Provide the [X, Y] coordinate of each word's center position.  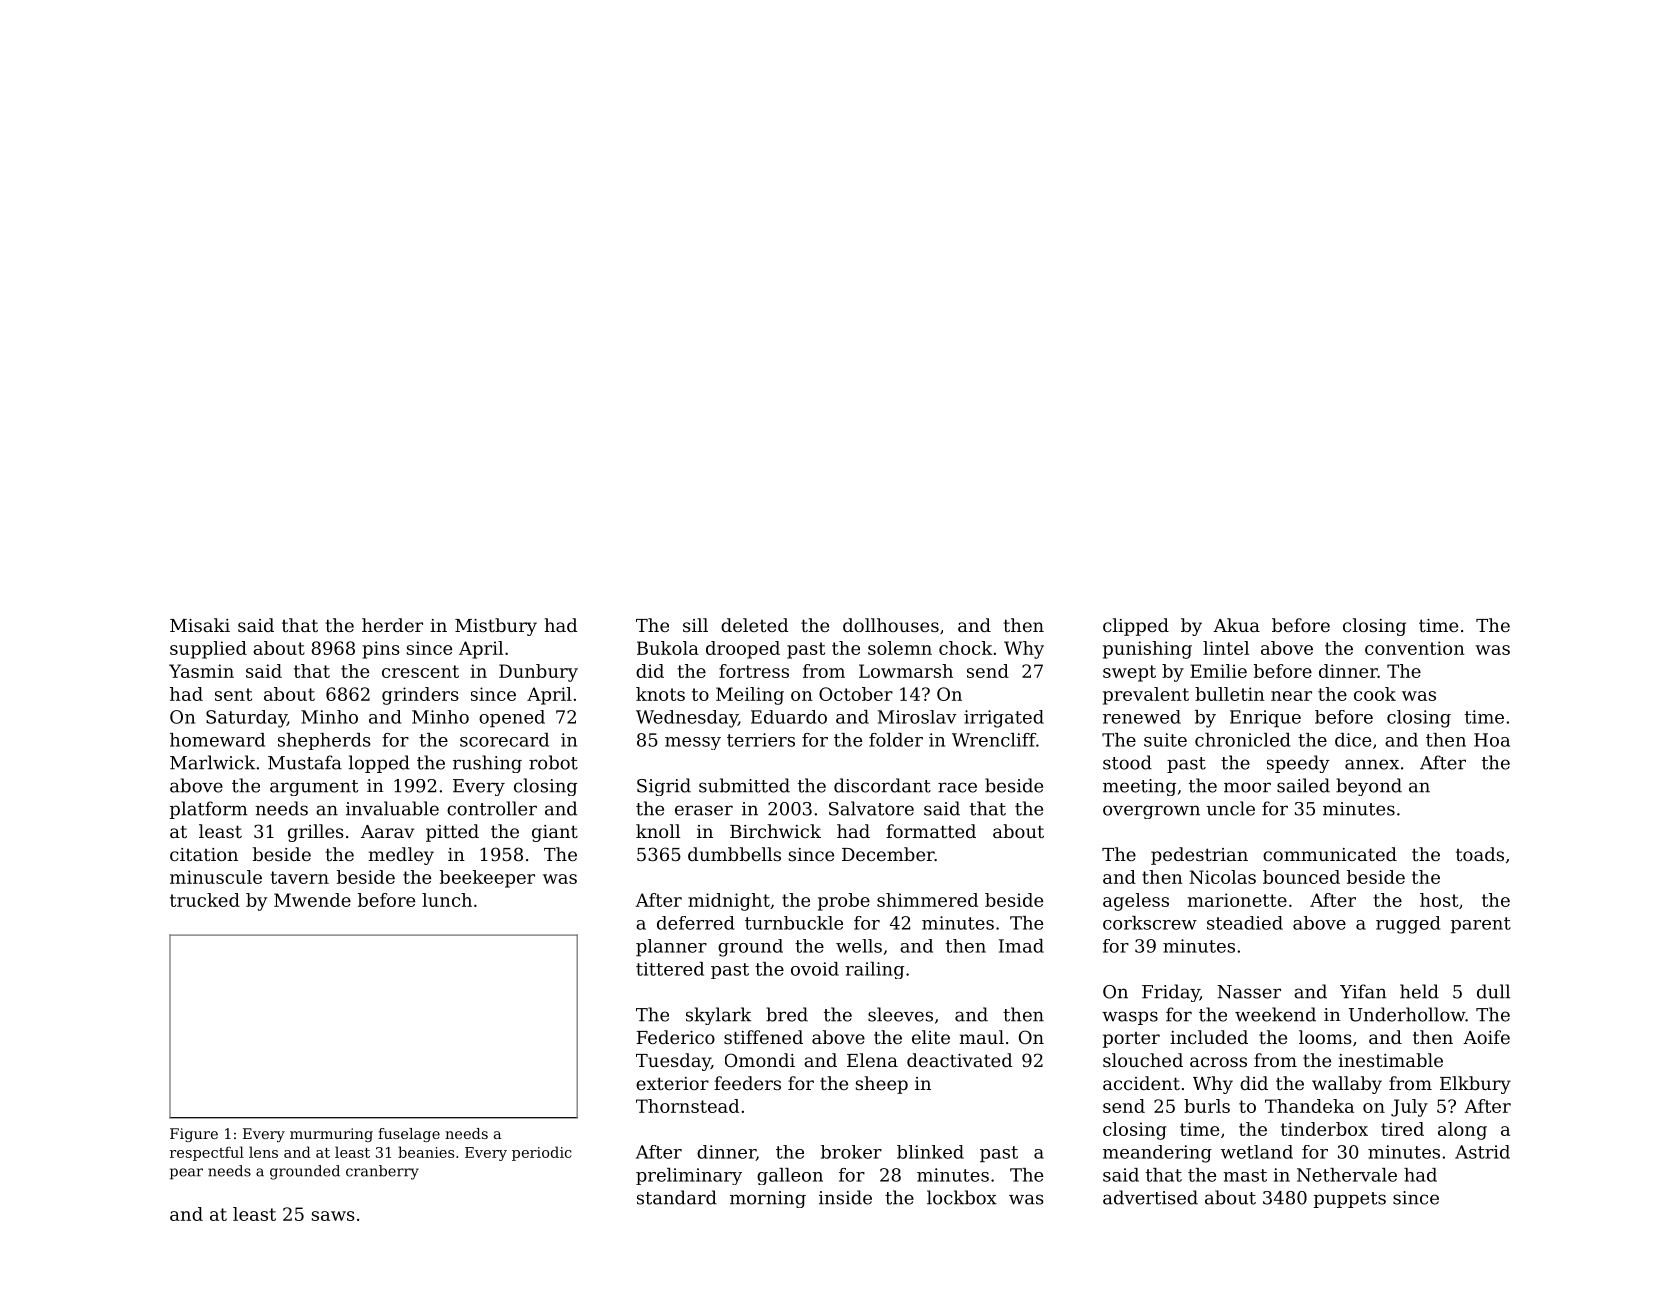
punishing [1147, 650]
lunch [447, 900]
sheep [882, 1085]
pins [381, 650]
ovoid [815, 969]
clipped [1136, 627]
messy [693, 743]
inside [845, 1197]
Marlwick [212, 762]
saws [333, 1216]
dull [1493, 991]
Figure [194, 1135]
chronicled [1243, 740]
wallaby [1347, 1085]
